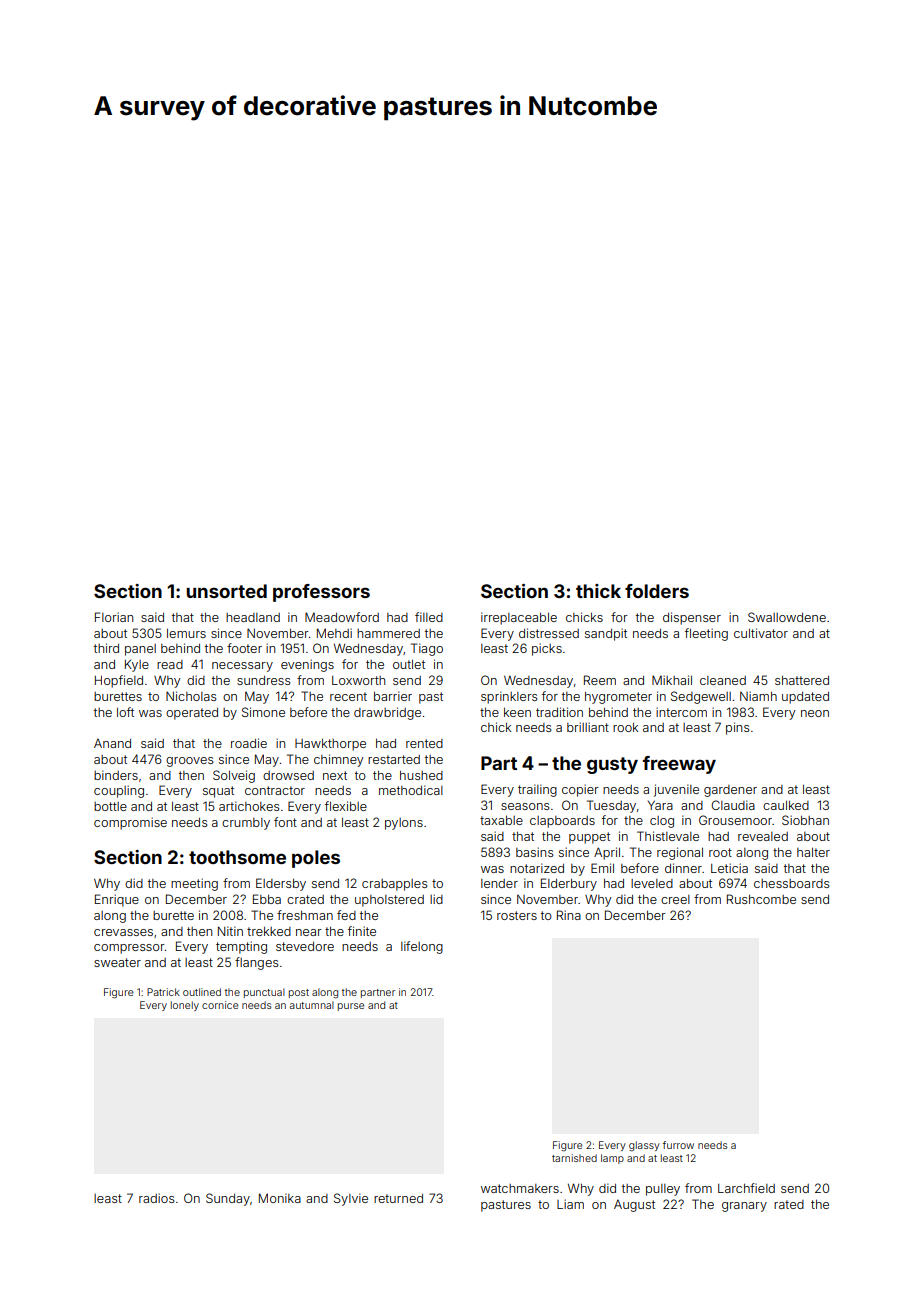 Image resolution: width=924 pixels, height=1308 pixels. What do you see at coordinates (157, 1198) in the screenshot?
I see `radios` at bounding box center [157, 1198].
